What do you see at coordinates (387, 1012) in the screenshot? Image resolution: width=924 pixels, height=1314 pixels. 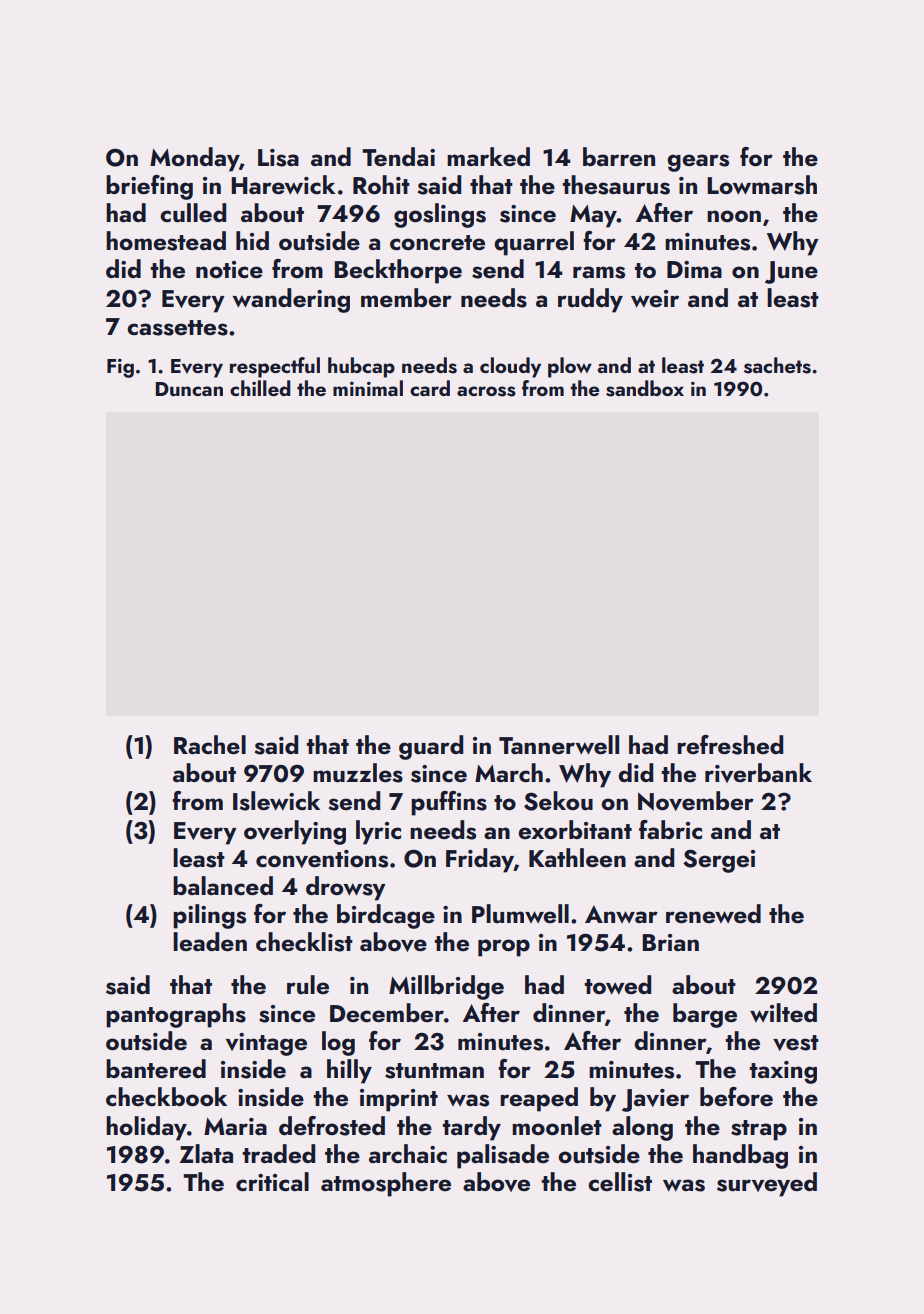 I see `December` at bounding box center [387, 1012].
